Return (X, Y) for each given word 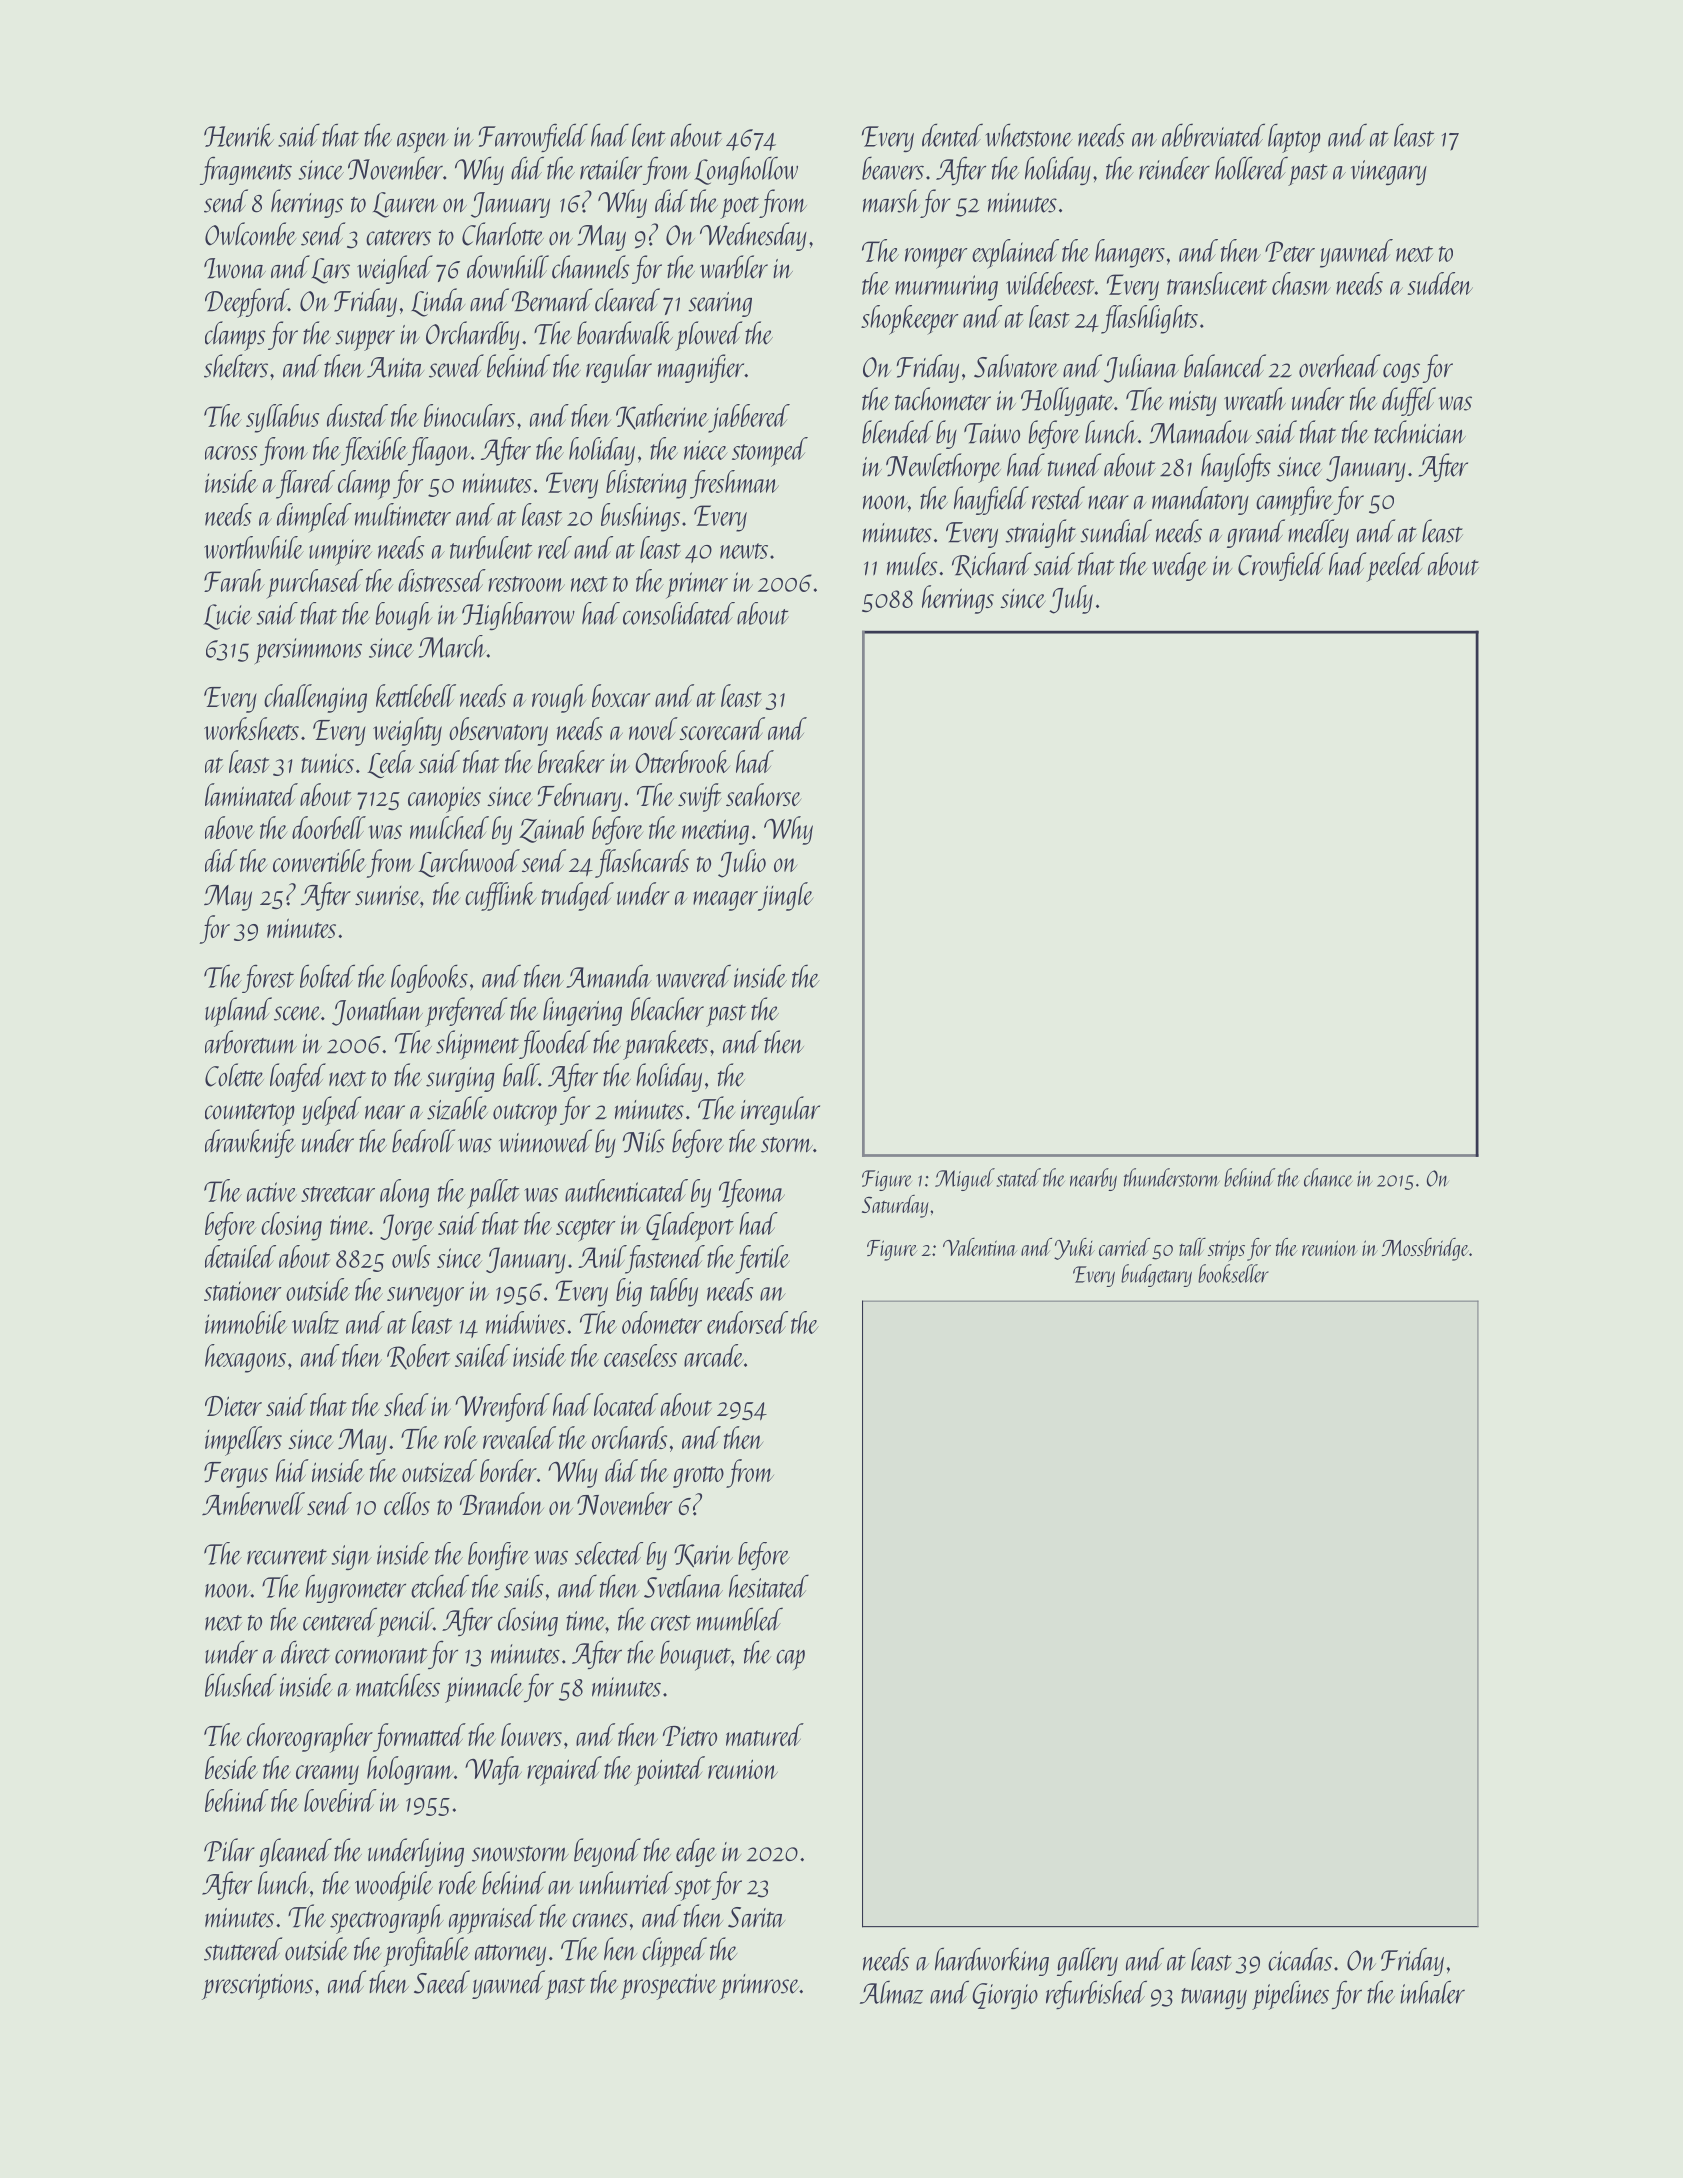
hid (292, 1470)
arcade (714, 1355)
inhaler (1432, 1992)
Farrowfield (533, 137)
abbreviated (1213, 135)
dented (952, 135)
